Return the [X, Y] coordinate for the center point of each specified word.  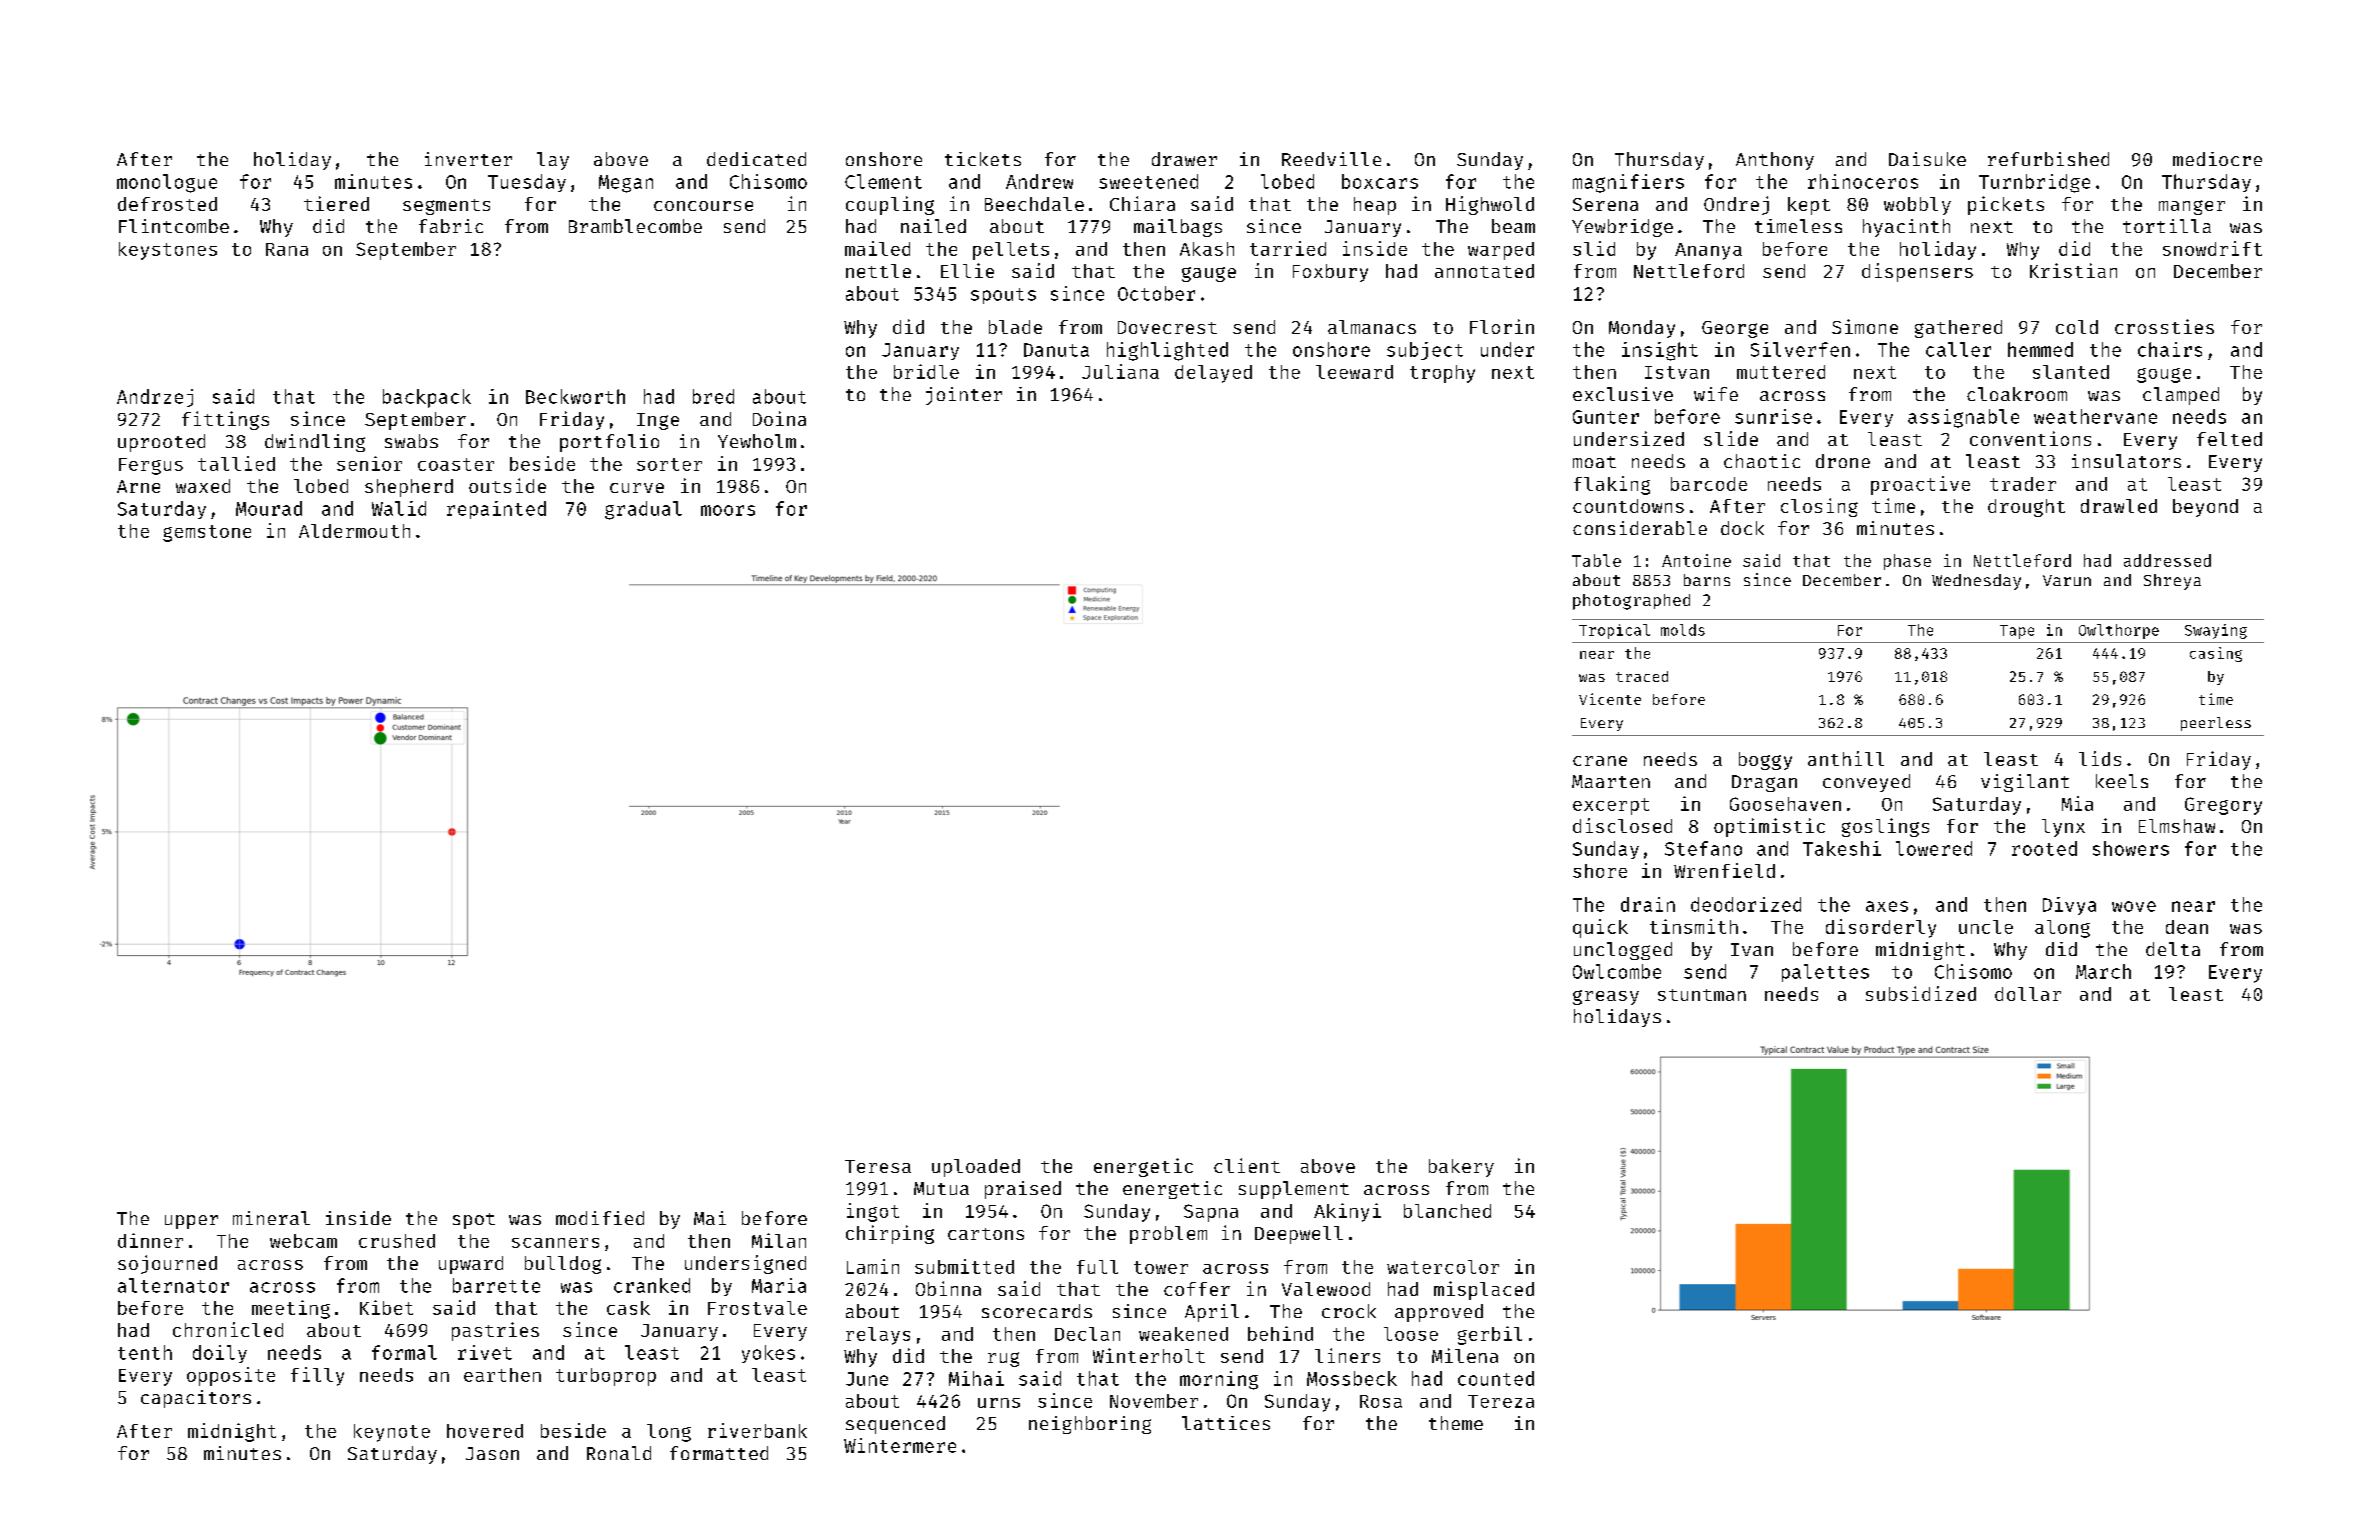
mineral [271, 1218]
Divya [2069, 906]
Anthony [1775, 161]
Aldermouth [354, 531]
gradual [643, 510]
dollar [2028, 994]
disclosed [1622, 825]
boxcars [1380, 181]
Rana [287, 249]
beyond [2205, 508]
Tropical [1614, 631]
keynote [392, 1433]
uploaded [976, 1168]
